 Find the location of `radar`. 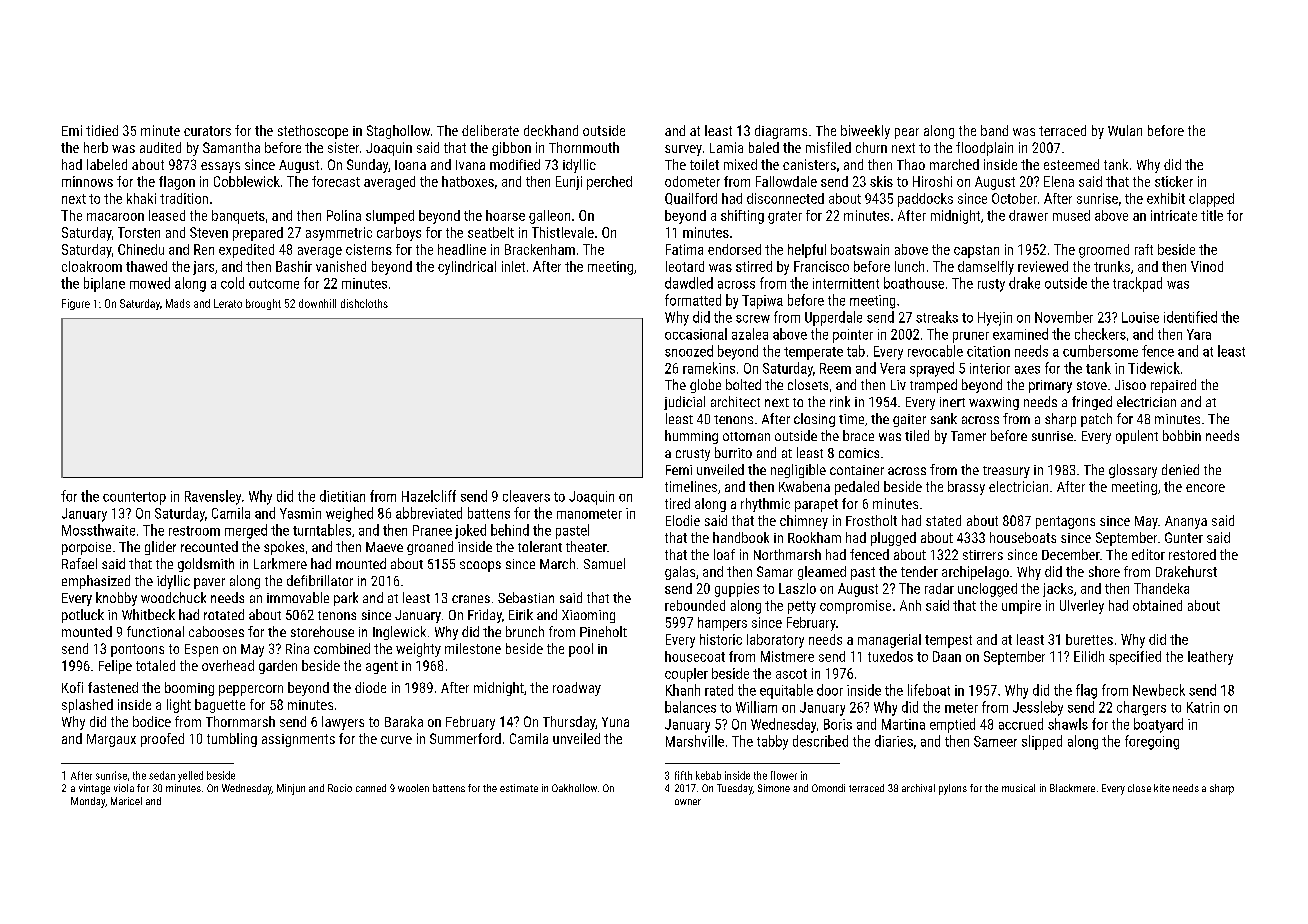

radar is located at coordinates (939, 588).
